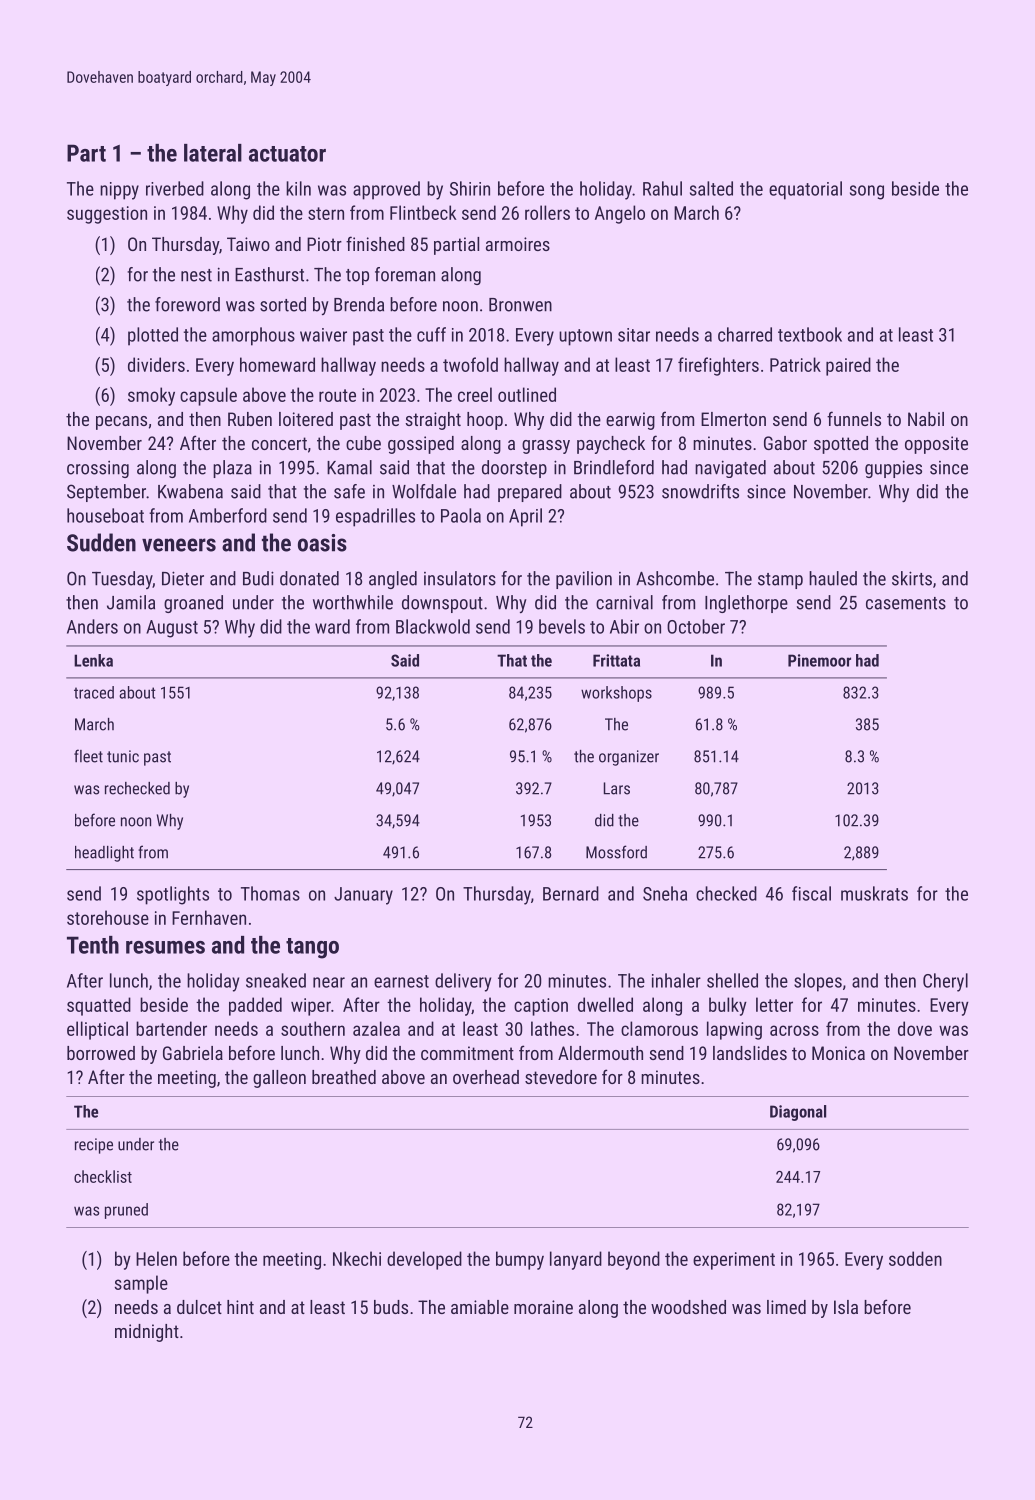 The image size is (1035, 1500). I want to click on hauled, so click(833, 578).
